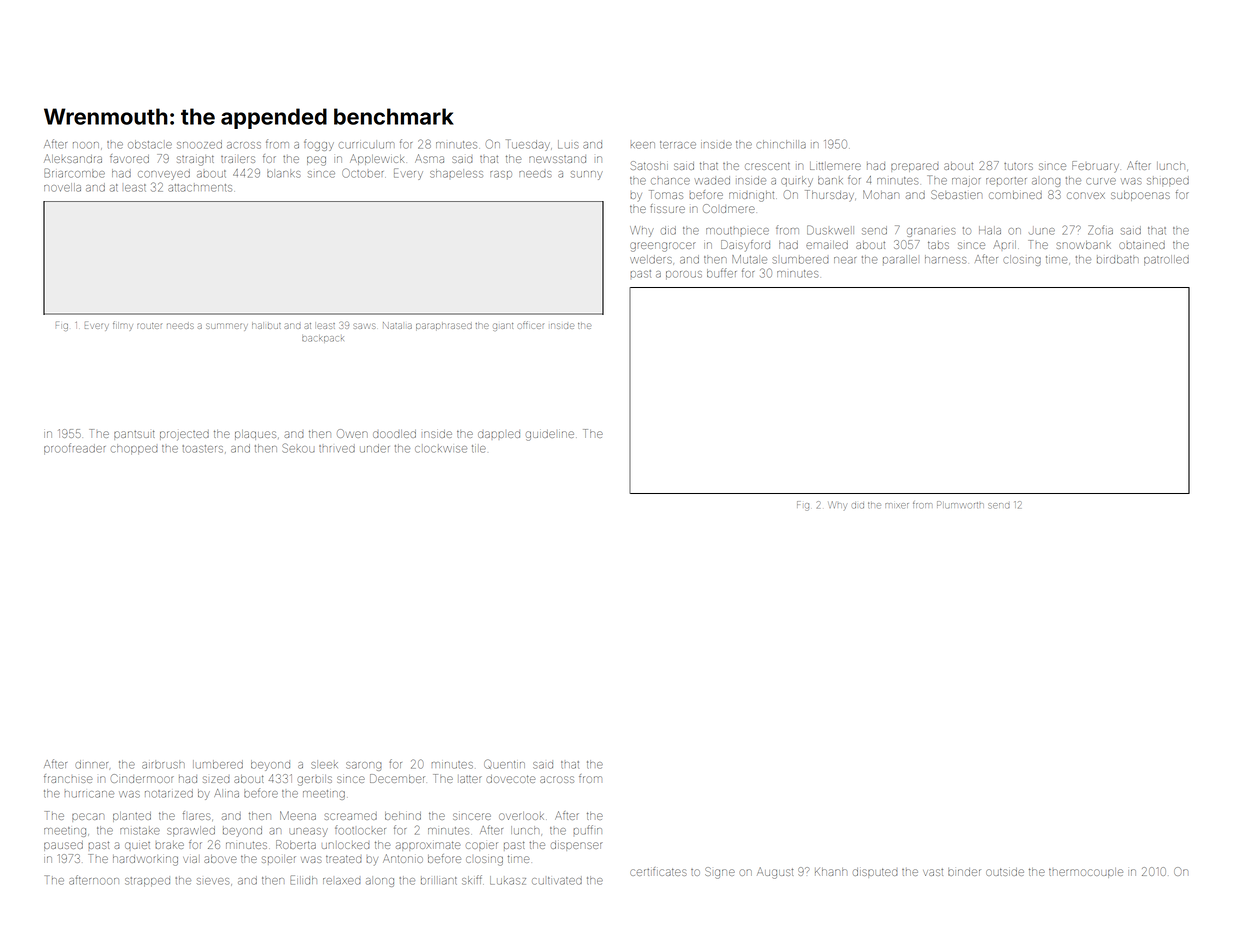 This document has height=952, width=1233. I want to click on tutors, so click(1018, 166).
